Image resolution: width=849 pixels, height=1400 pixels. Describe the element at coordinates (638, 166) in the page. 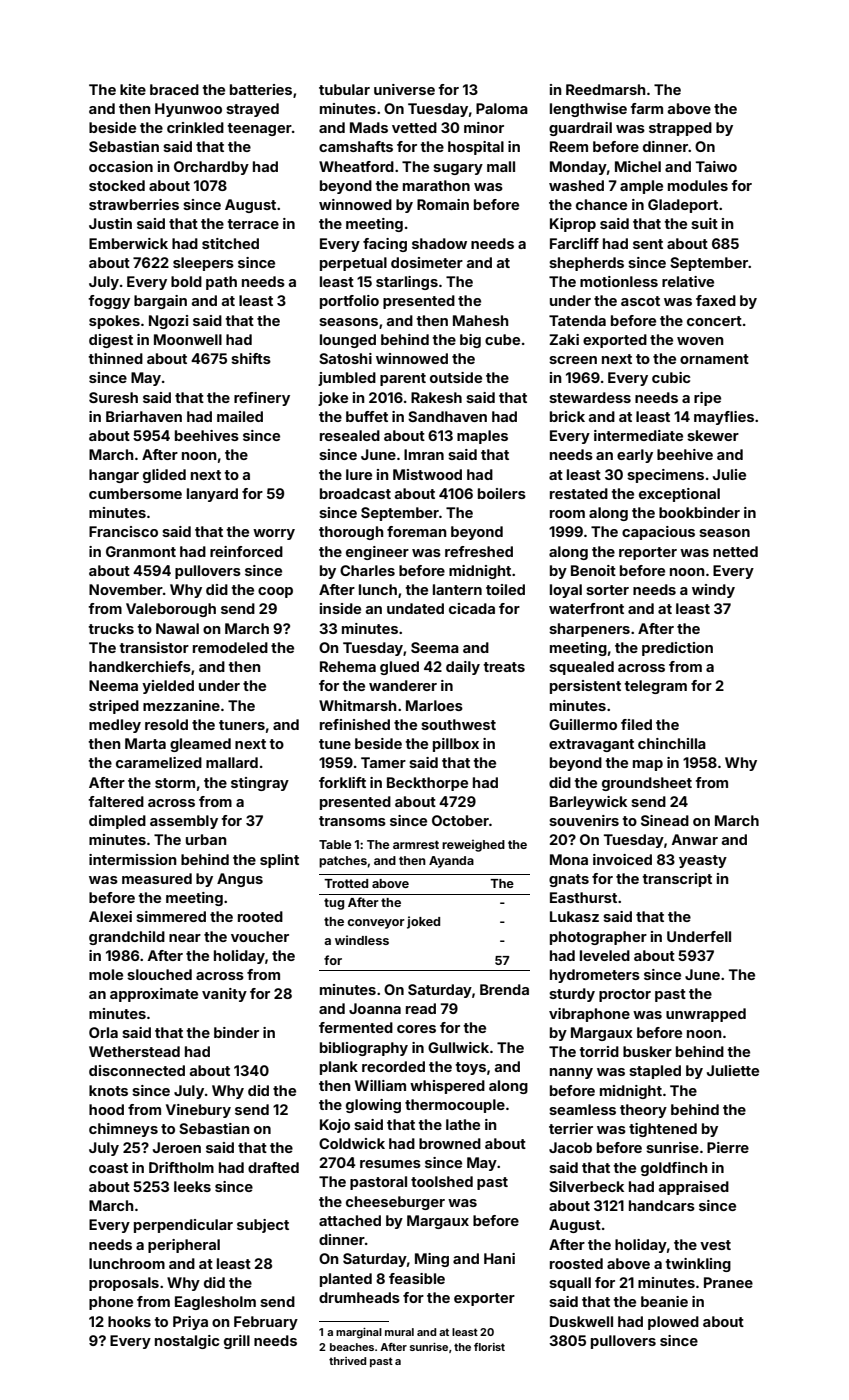

I see `Michel` at that location.
